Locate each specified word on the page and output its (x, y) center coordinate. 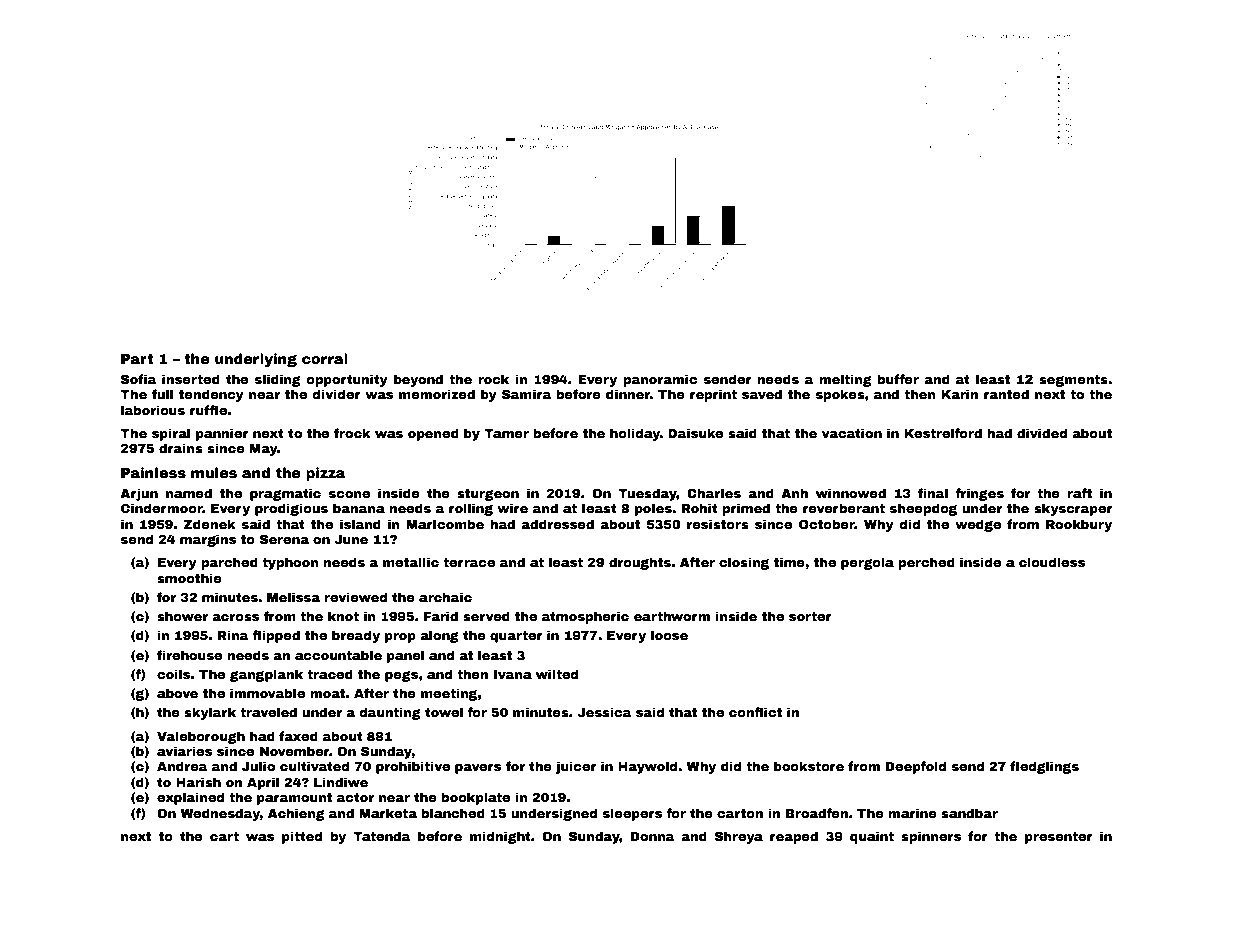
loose (669, 635)
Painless (153, 472)
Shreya (739, 837)
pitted (302, 837)
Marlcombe (445, 524)
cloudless (1052, 562)
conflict (755, 712)
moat (327, 693)
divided (1042, 433)
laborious (153, 410)
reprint (713, 395)
